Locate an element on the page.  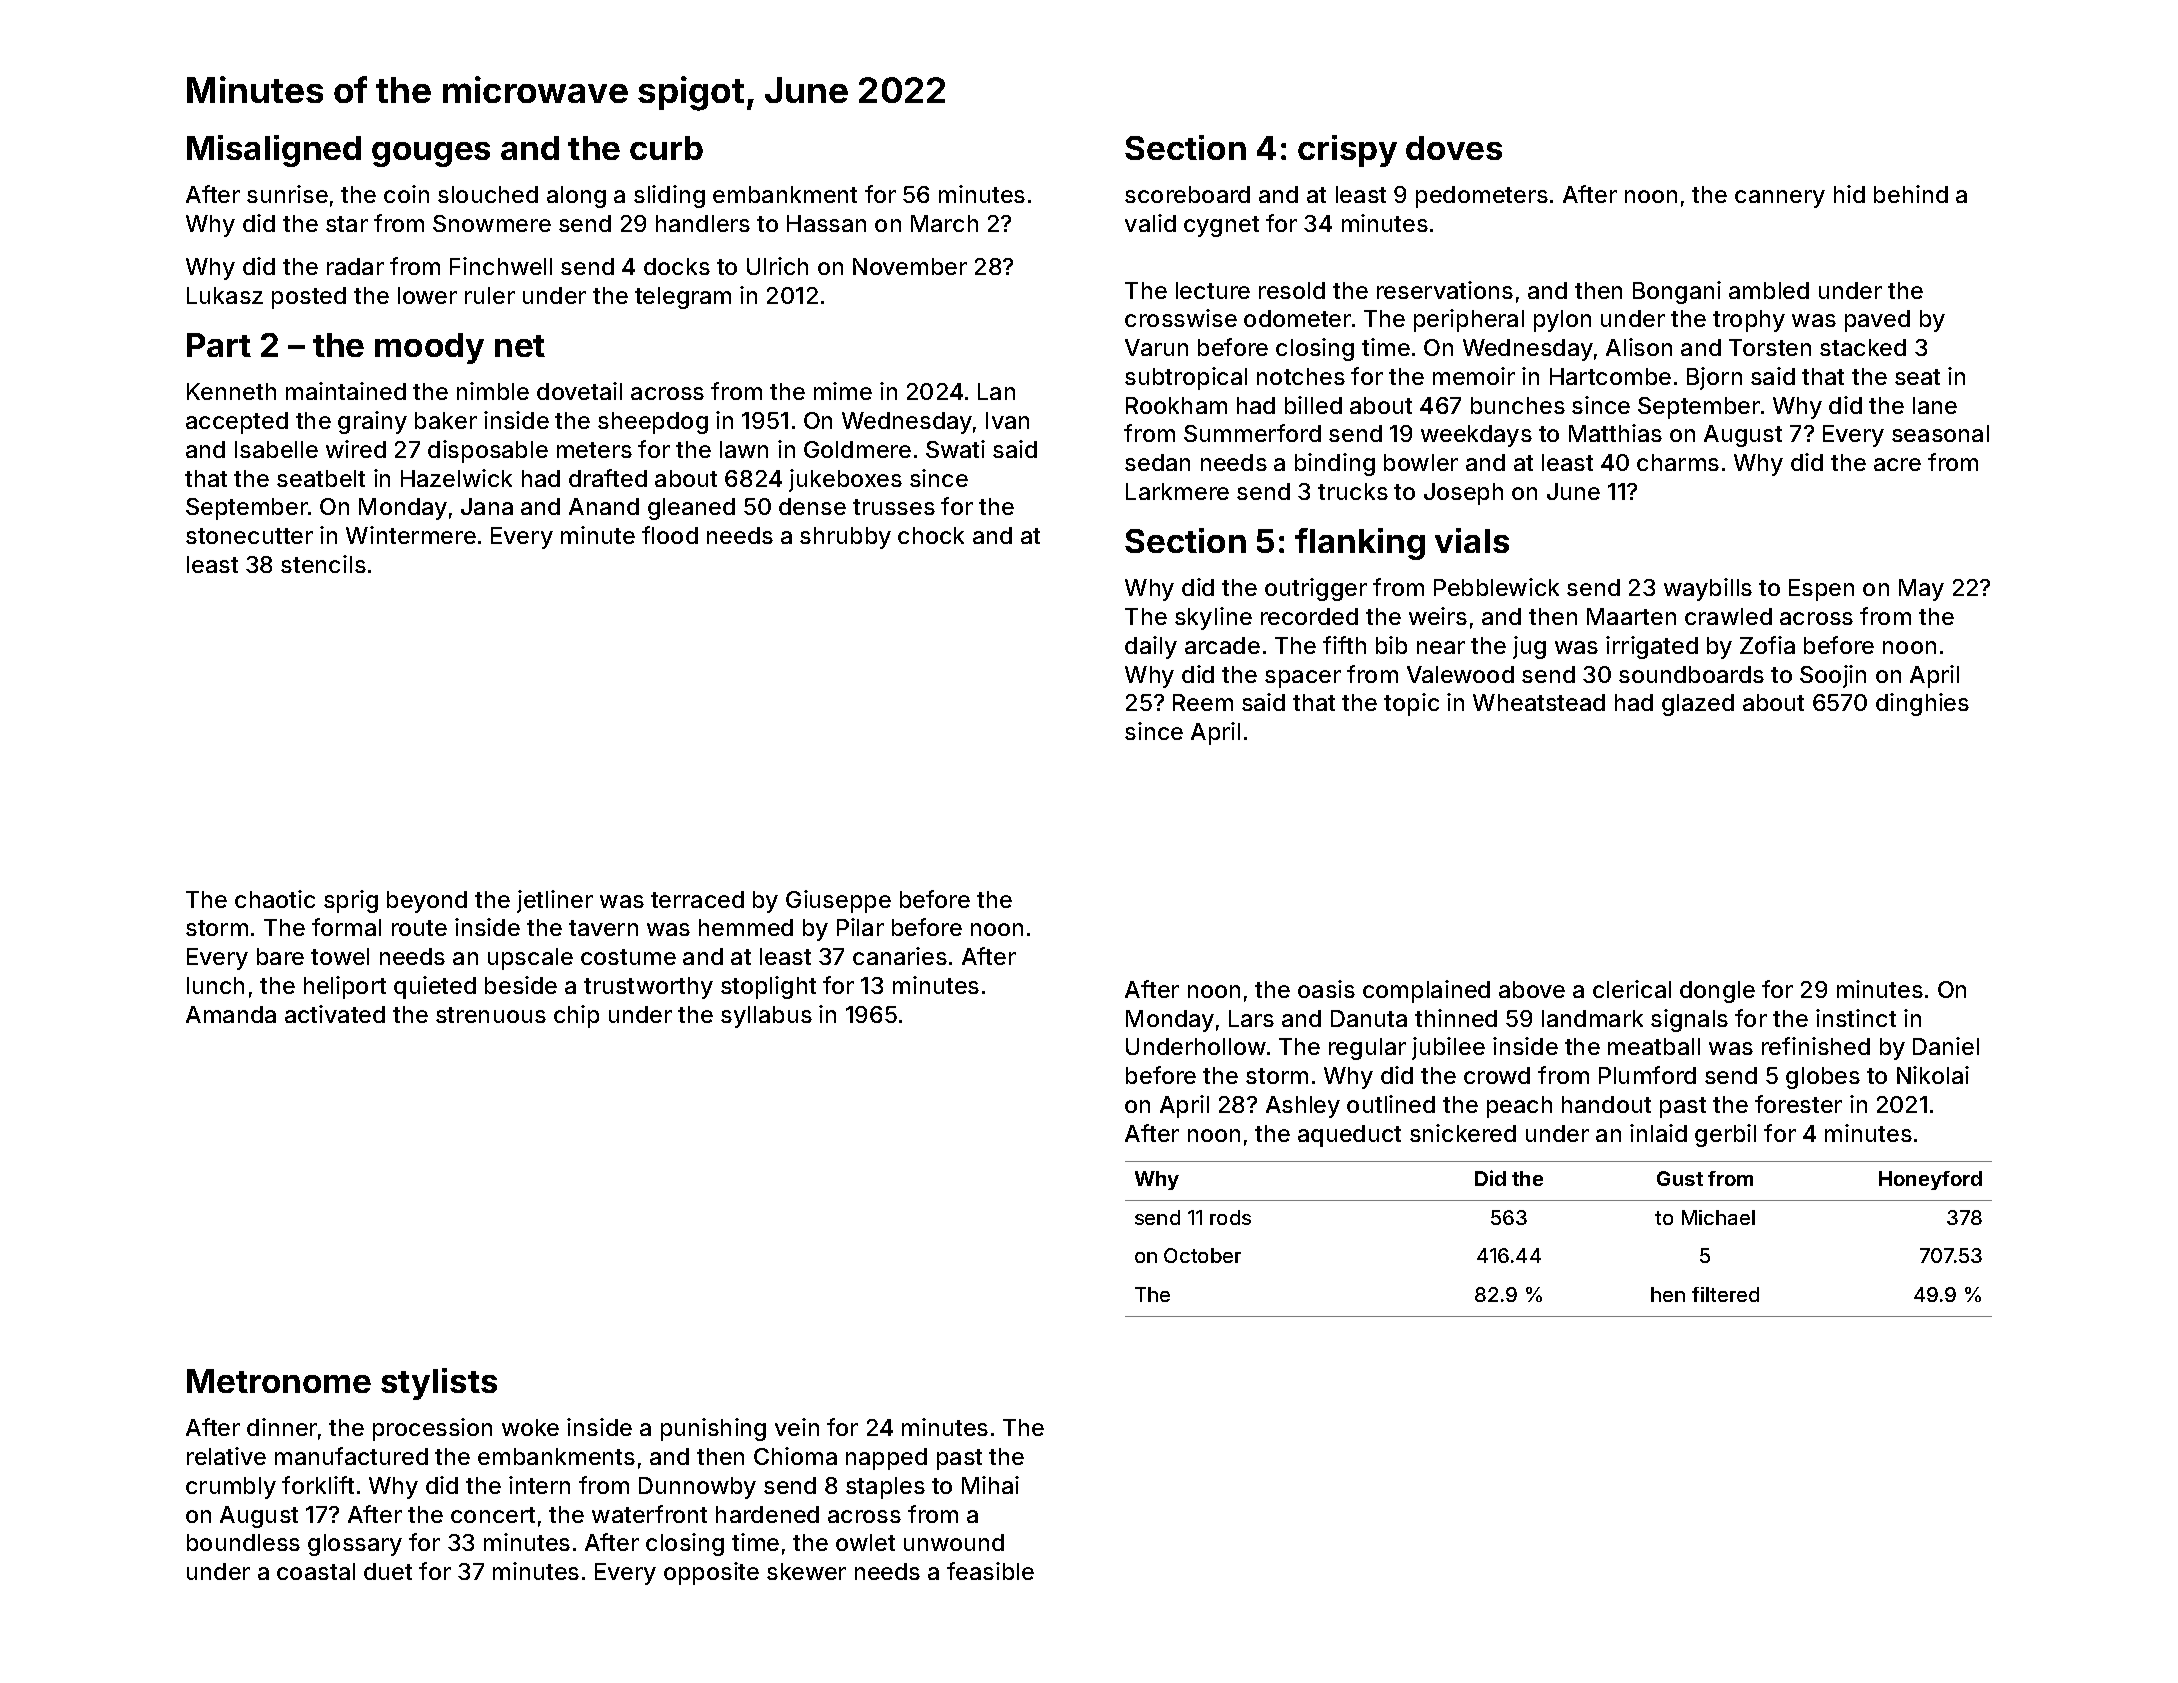
Misaligned is located at coordinates (274, 151).
